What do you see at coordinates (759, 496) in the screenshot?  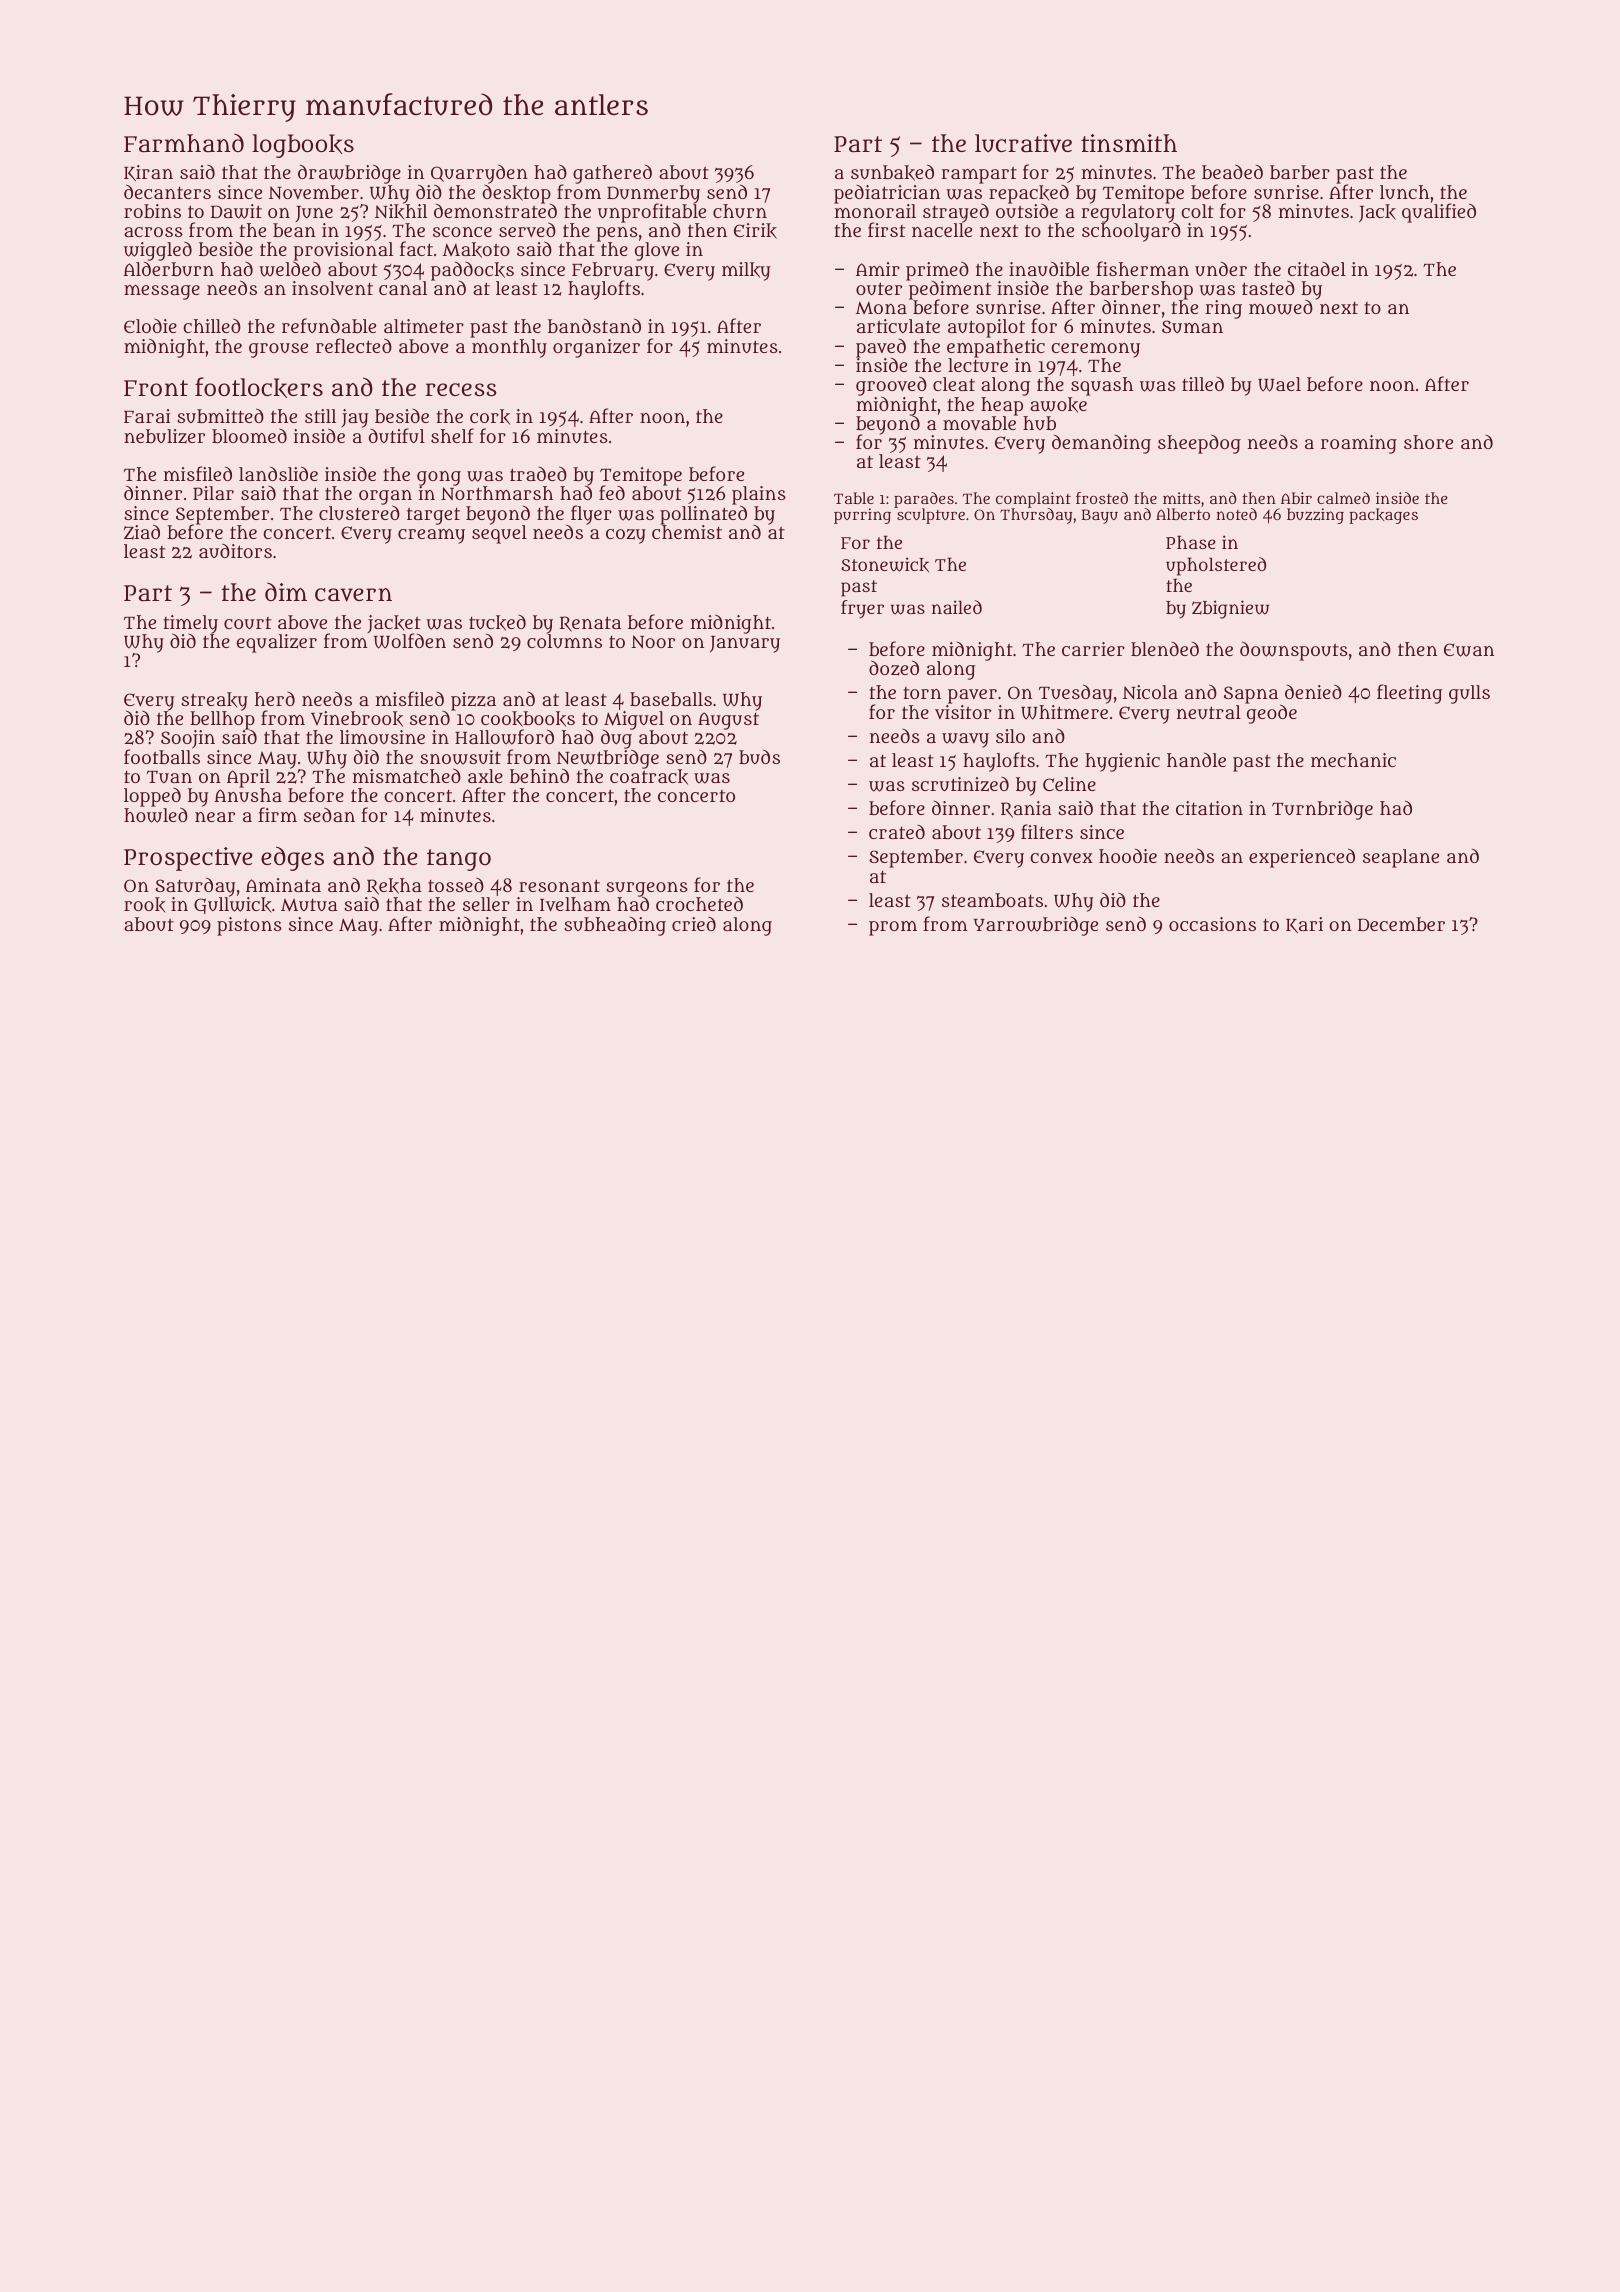 I see `plains` at bounding box center [759, 496].
